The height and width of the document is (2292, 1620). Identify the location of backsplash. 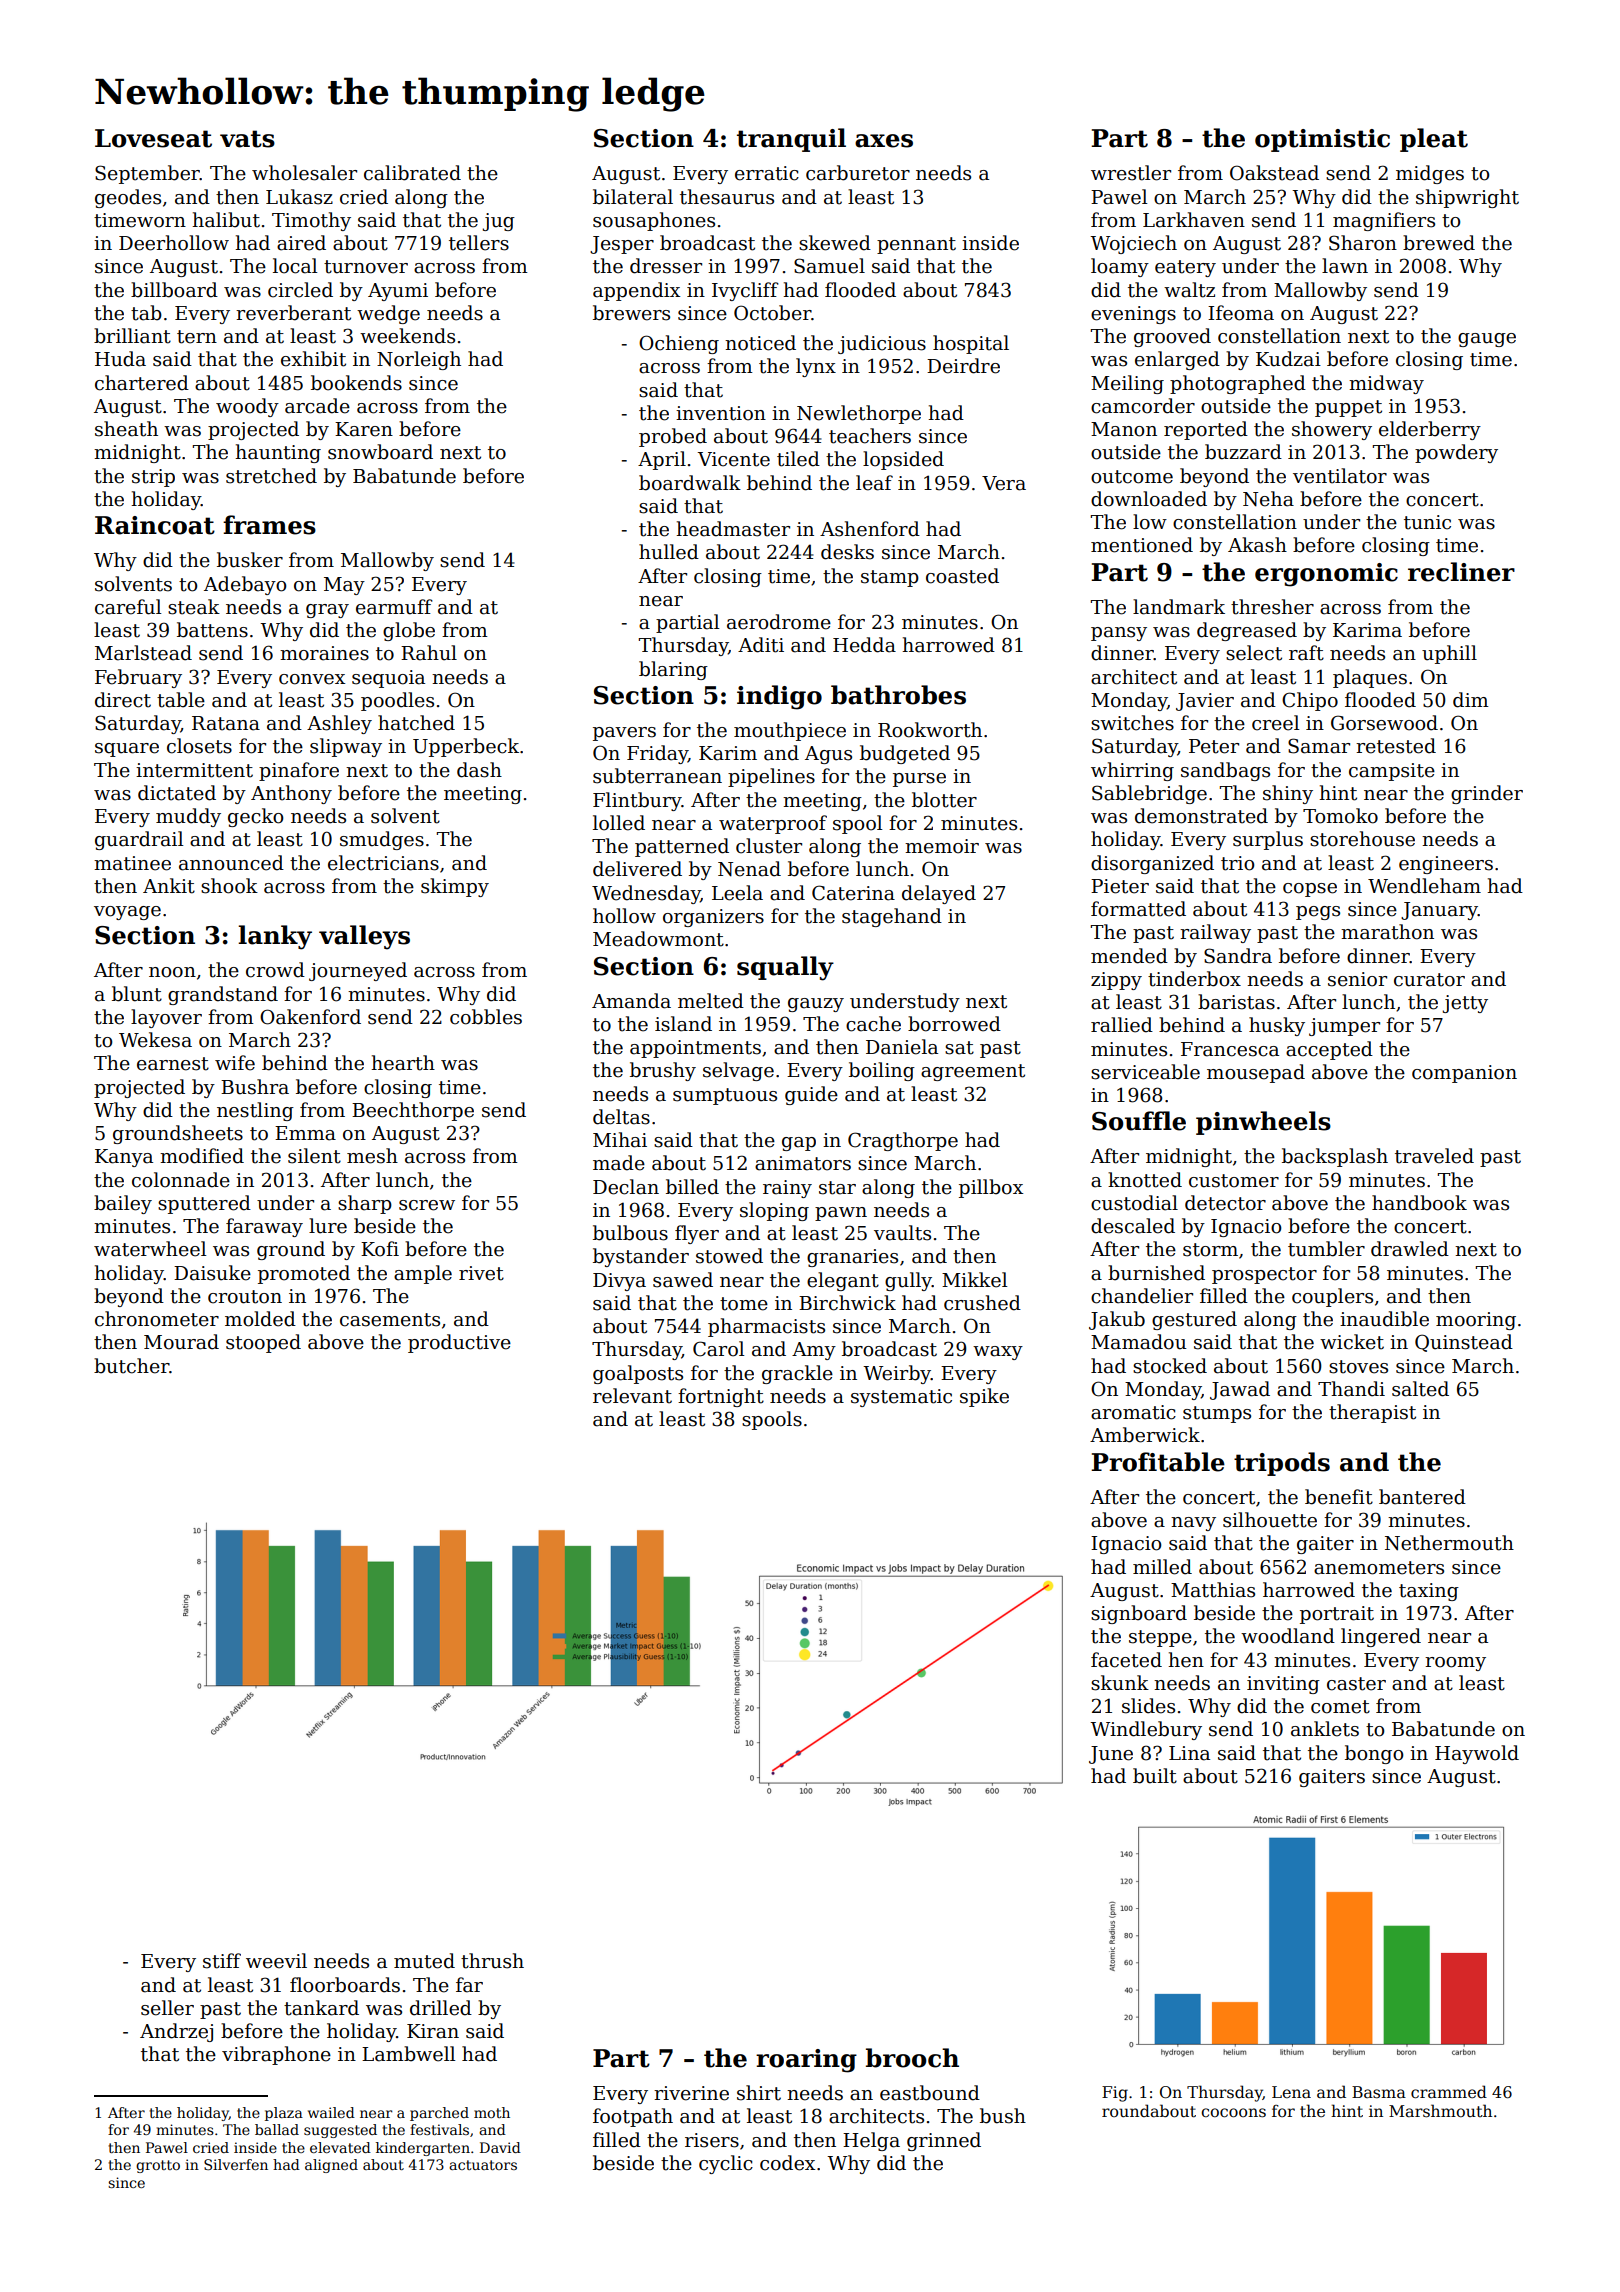
(1335, 1157).
